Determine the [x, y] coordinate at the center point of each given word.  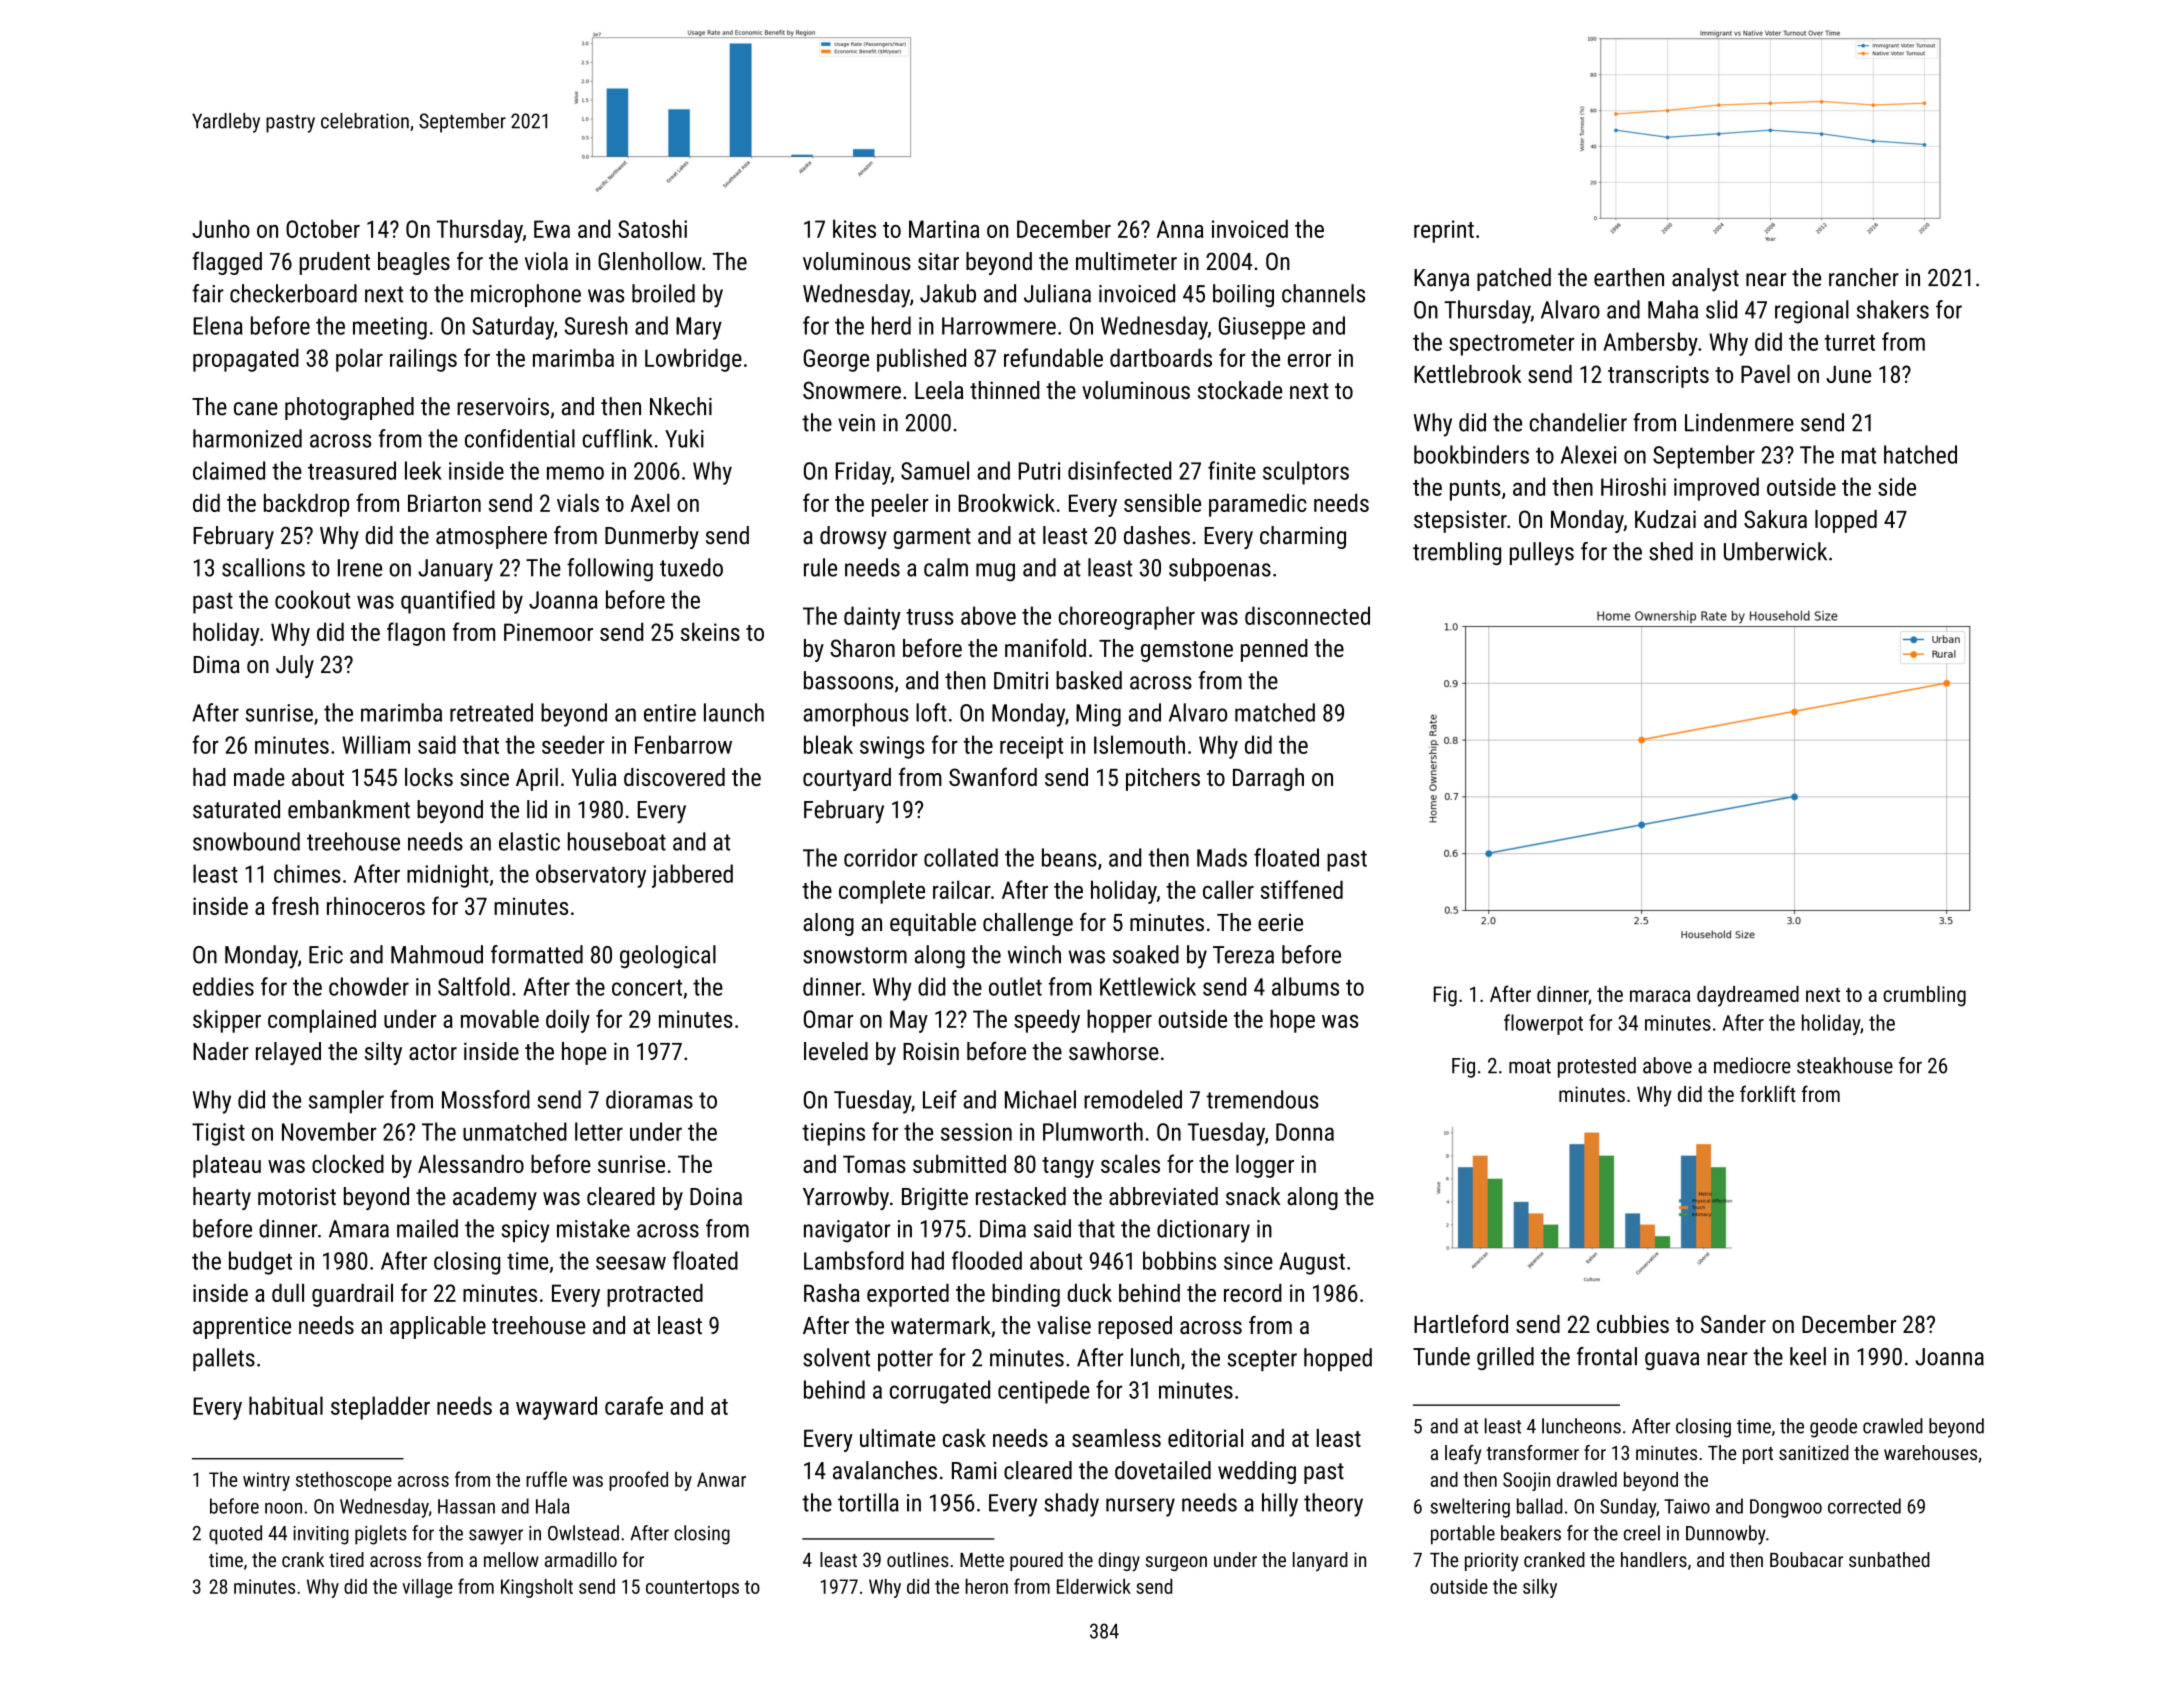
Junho [221, 228]
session [976, 1132]
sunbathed [1889, 1559]
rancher [1864, 277]
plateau [227, 1166]
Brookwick [1007, 503]
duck [1089, 1293]
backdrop [306, 505]
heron [986, 1586]
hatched [1920, 454]
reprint [1444, 231]
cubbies [1633, 1324]
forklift [1768, 1093]
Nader [221, 1051]
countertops [692, 1589]
